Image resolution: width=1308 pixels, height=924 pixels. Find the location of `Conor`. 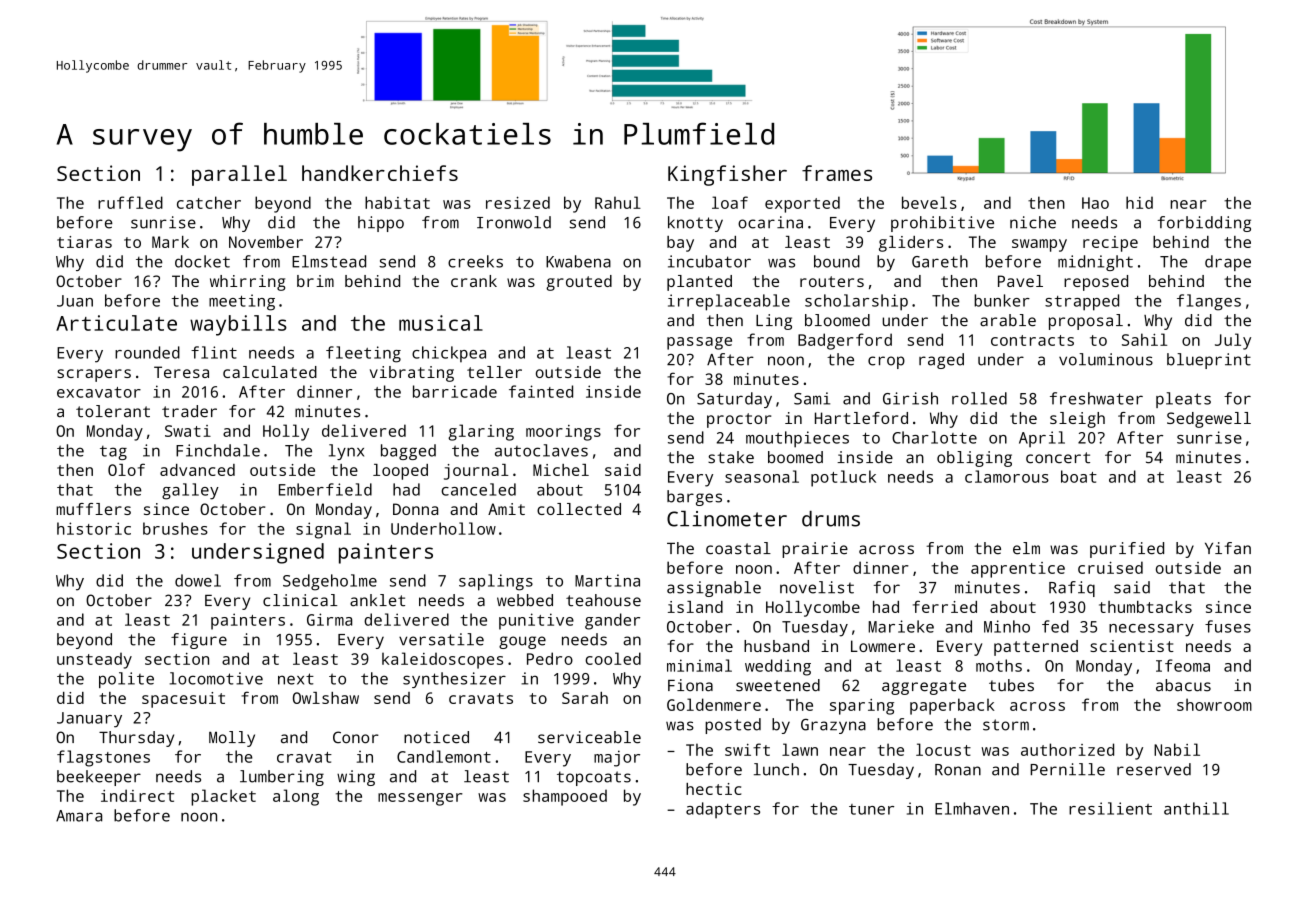

Conor is located at coordinates (356, 737).
